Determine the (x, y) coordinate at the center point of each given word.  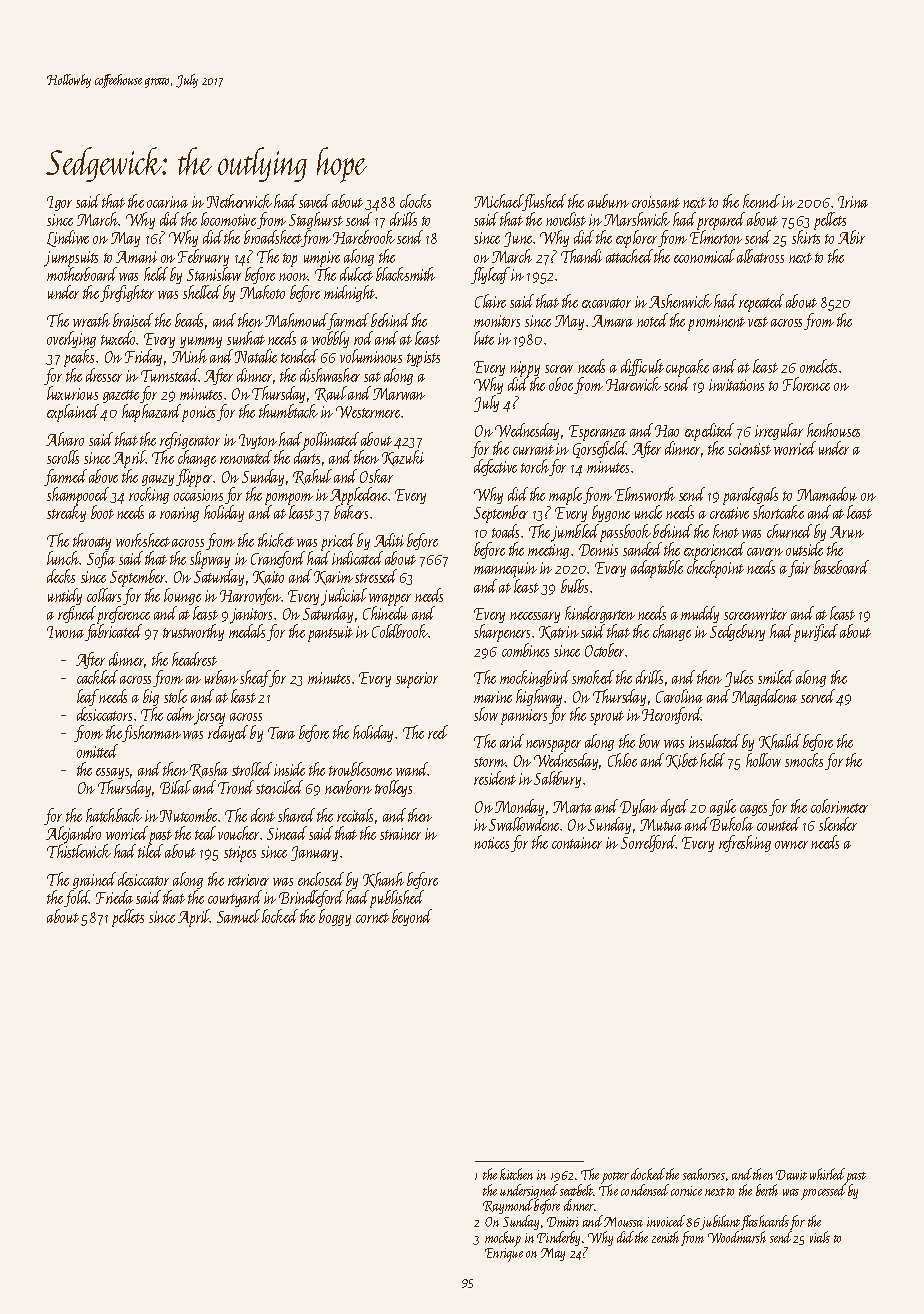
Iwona (65, 632)
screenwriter (755, 614)
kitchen (516, 1174)
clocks (415, 201)
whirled (827, 1174)
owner (791, 845)
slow (486, 714)
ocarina (167, 202)
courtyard (235, 898)
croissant (656, 202)
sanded (642, 549)
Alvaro (65, 439)
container (577, 843)
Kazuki (403, 458)
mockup (503, 1239)
